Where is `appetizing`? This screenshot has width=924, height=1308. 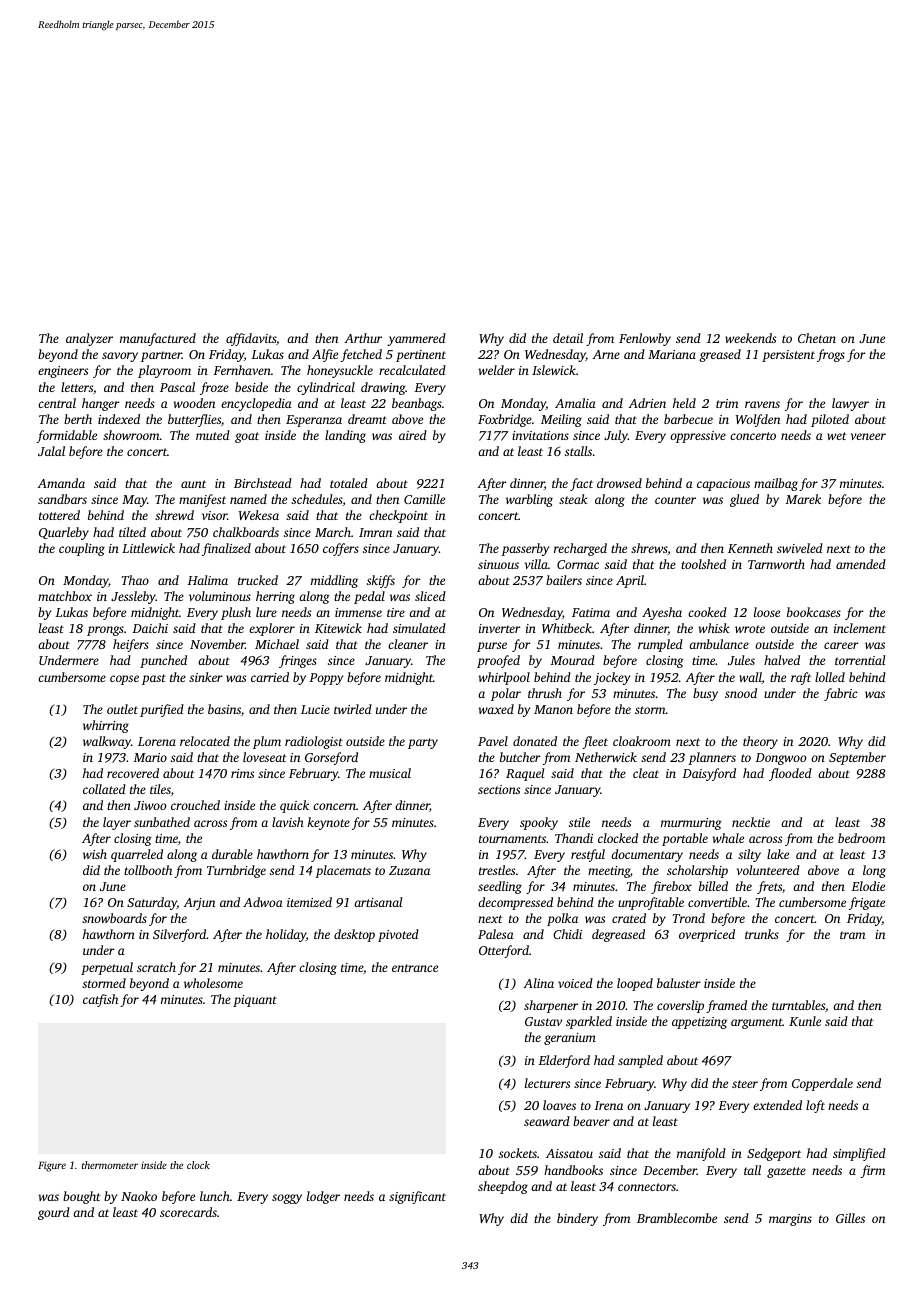
appetizing is located at coordinates (699, 1023).
